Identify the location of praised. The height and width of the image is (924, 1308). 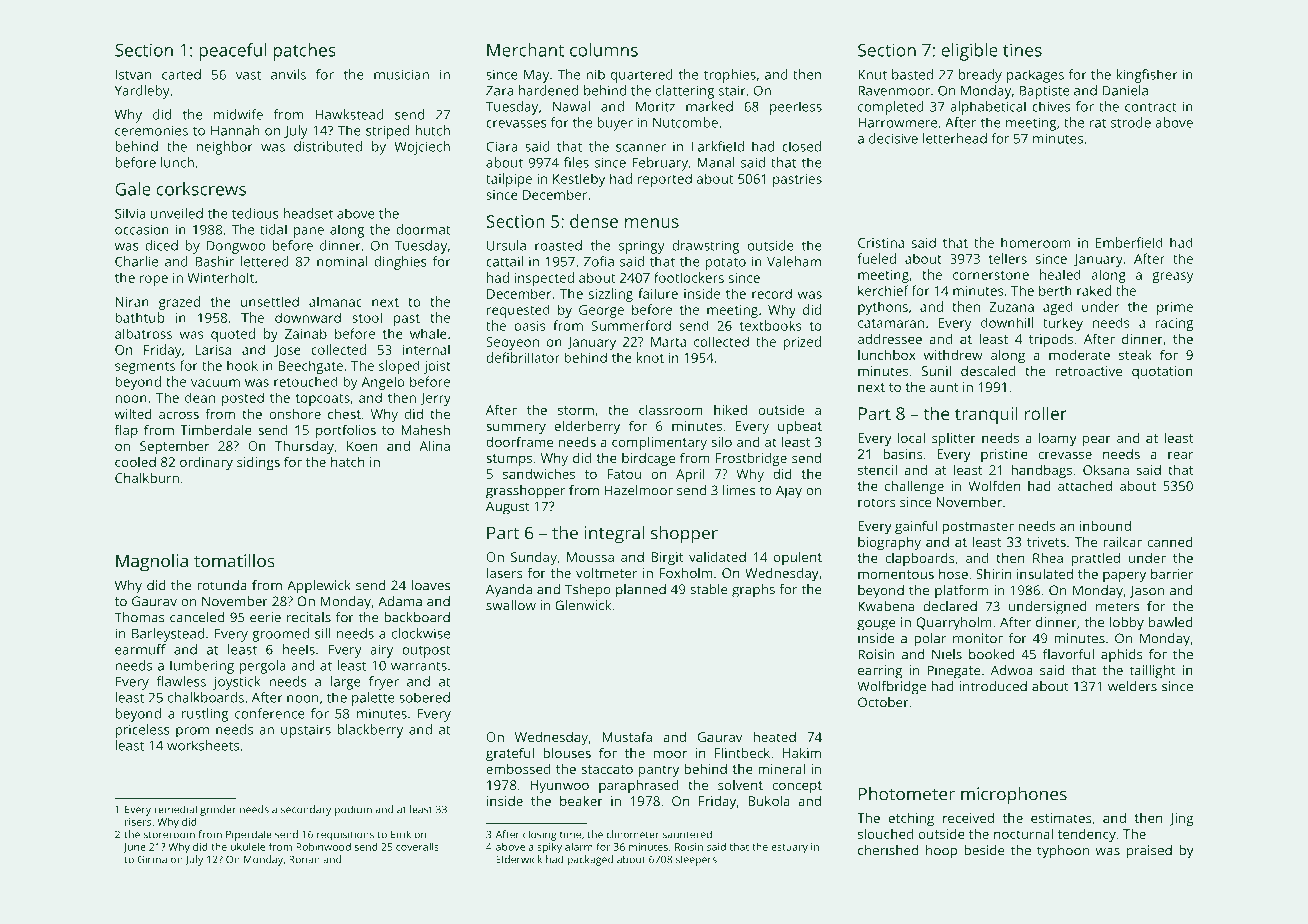
(1149, 852).
